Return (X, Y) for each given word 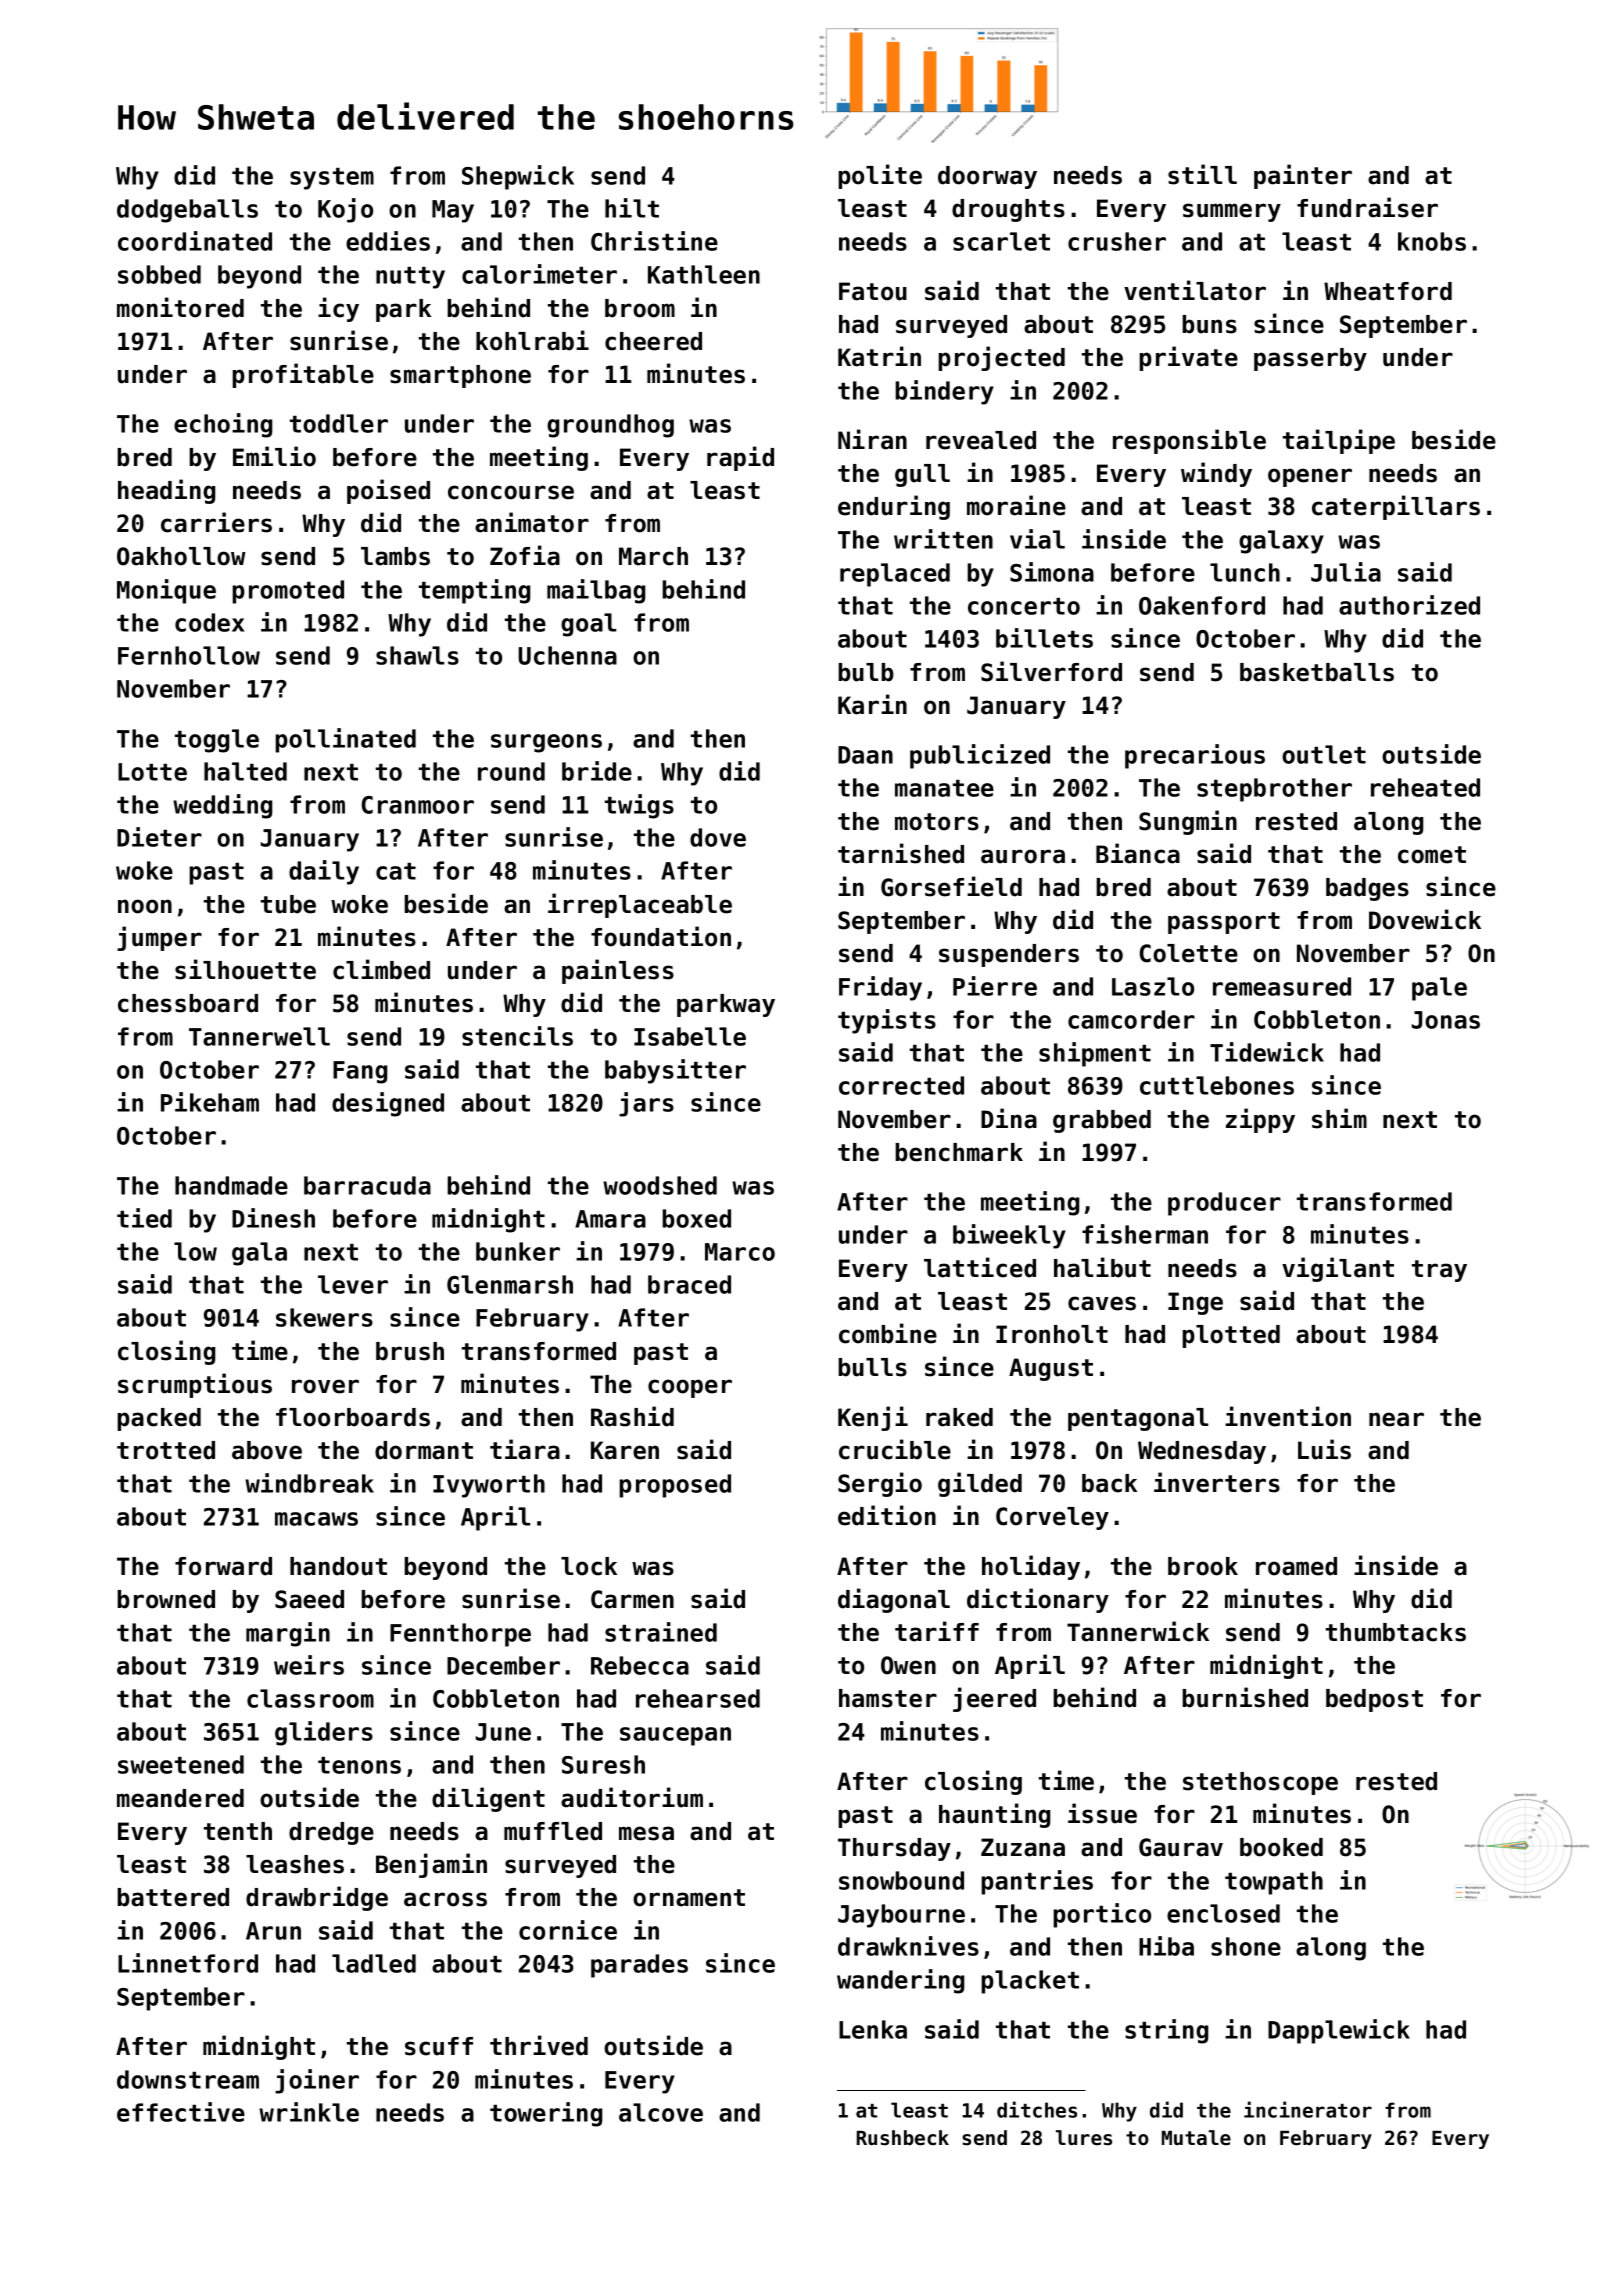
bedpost (1374, 1700)
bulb (866, 672)
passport (1224, 923)
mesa (646, 1833)
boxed (696, 1218)
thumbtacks (1396, 1632)
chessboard (188, 1003)
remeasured (1282, 986)
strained (661, 1632)
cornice (568, 1930)
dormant (424, 1450)
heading (166, 491)
